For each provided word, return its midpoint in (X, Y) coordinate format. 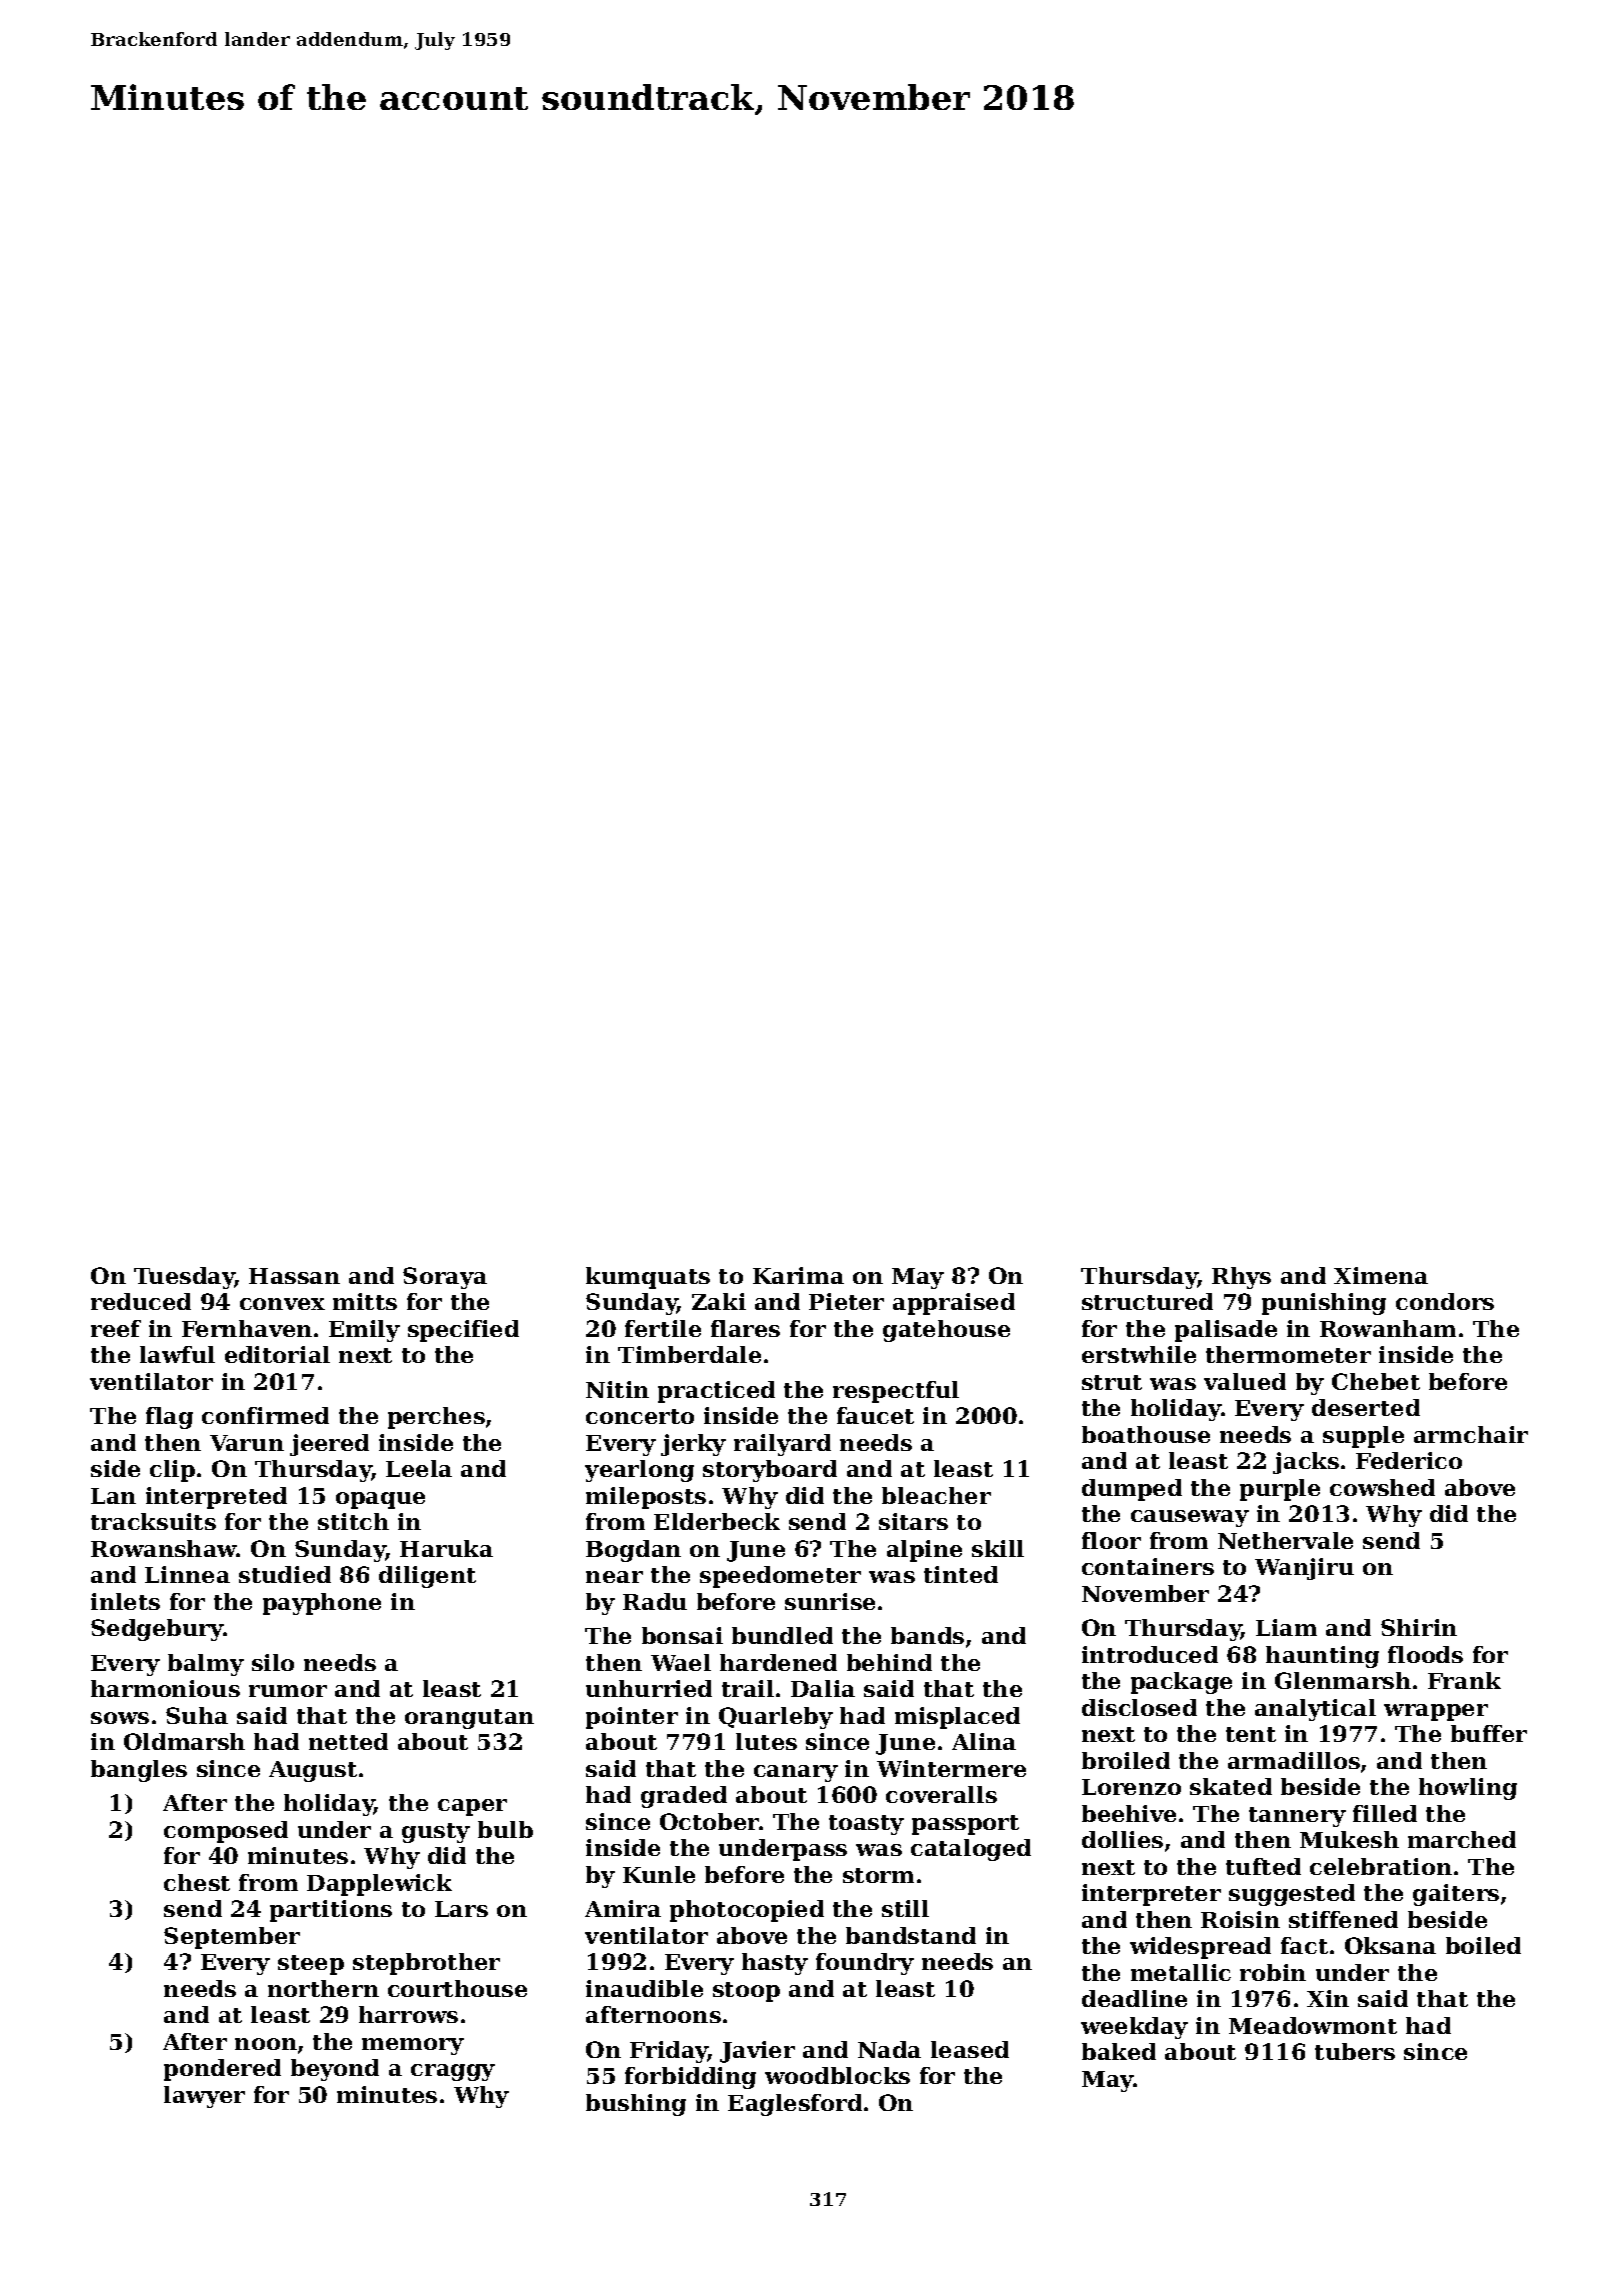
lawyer (204, 2097)
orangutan (469, 1719)
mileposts (646, 1498)
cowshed (1382, 1487)
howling (1468, 1789)
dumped (1132, 1490)
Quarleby (776, 1718)
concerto (640, 1416)
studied (285, 1574)
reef (116, 1328)
